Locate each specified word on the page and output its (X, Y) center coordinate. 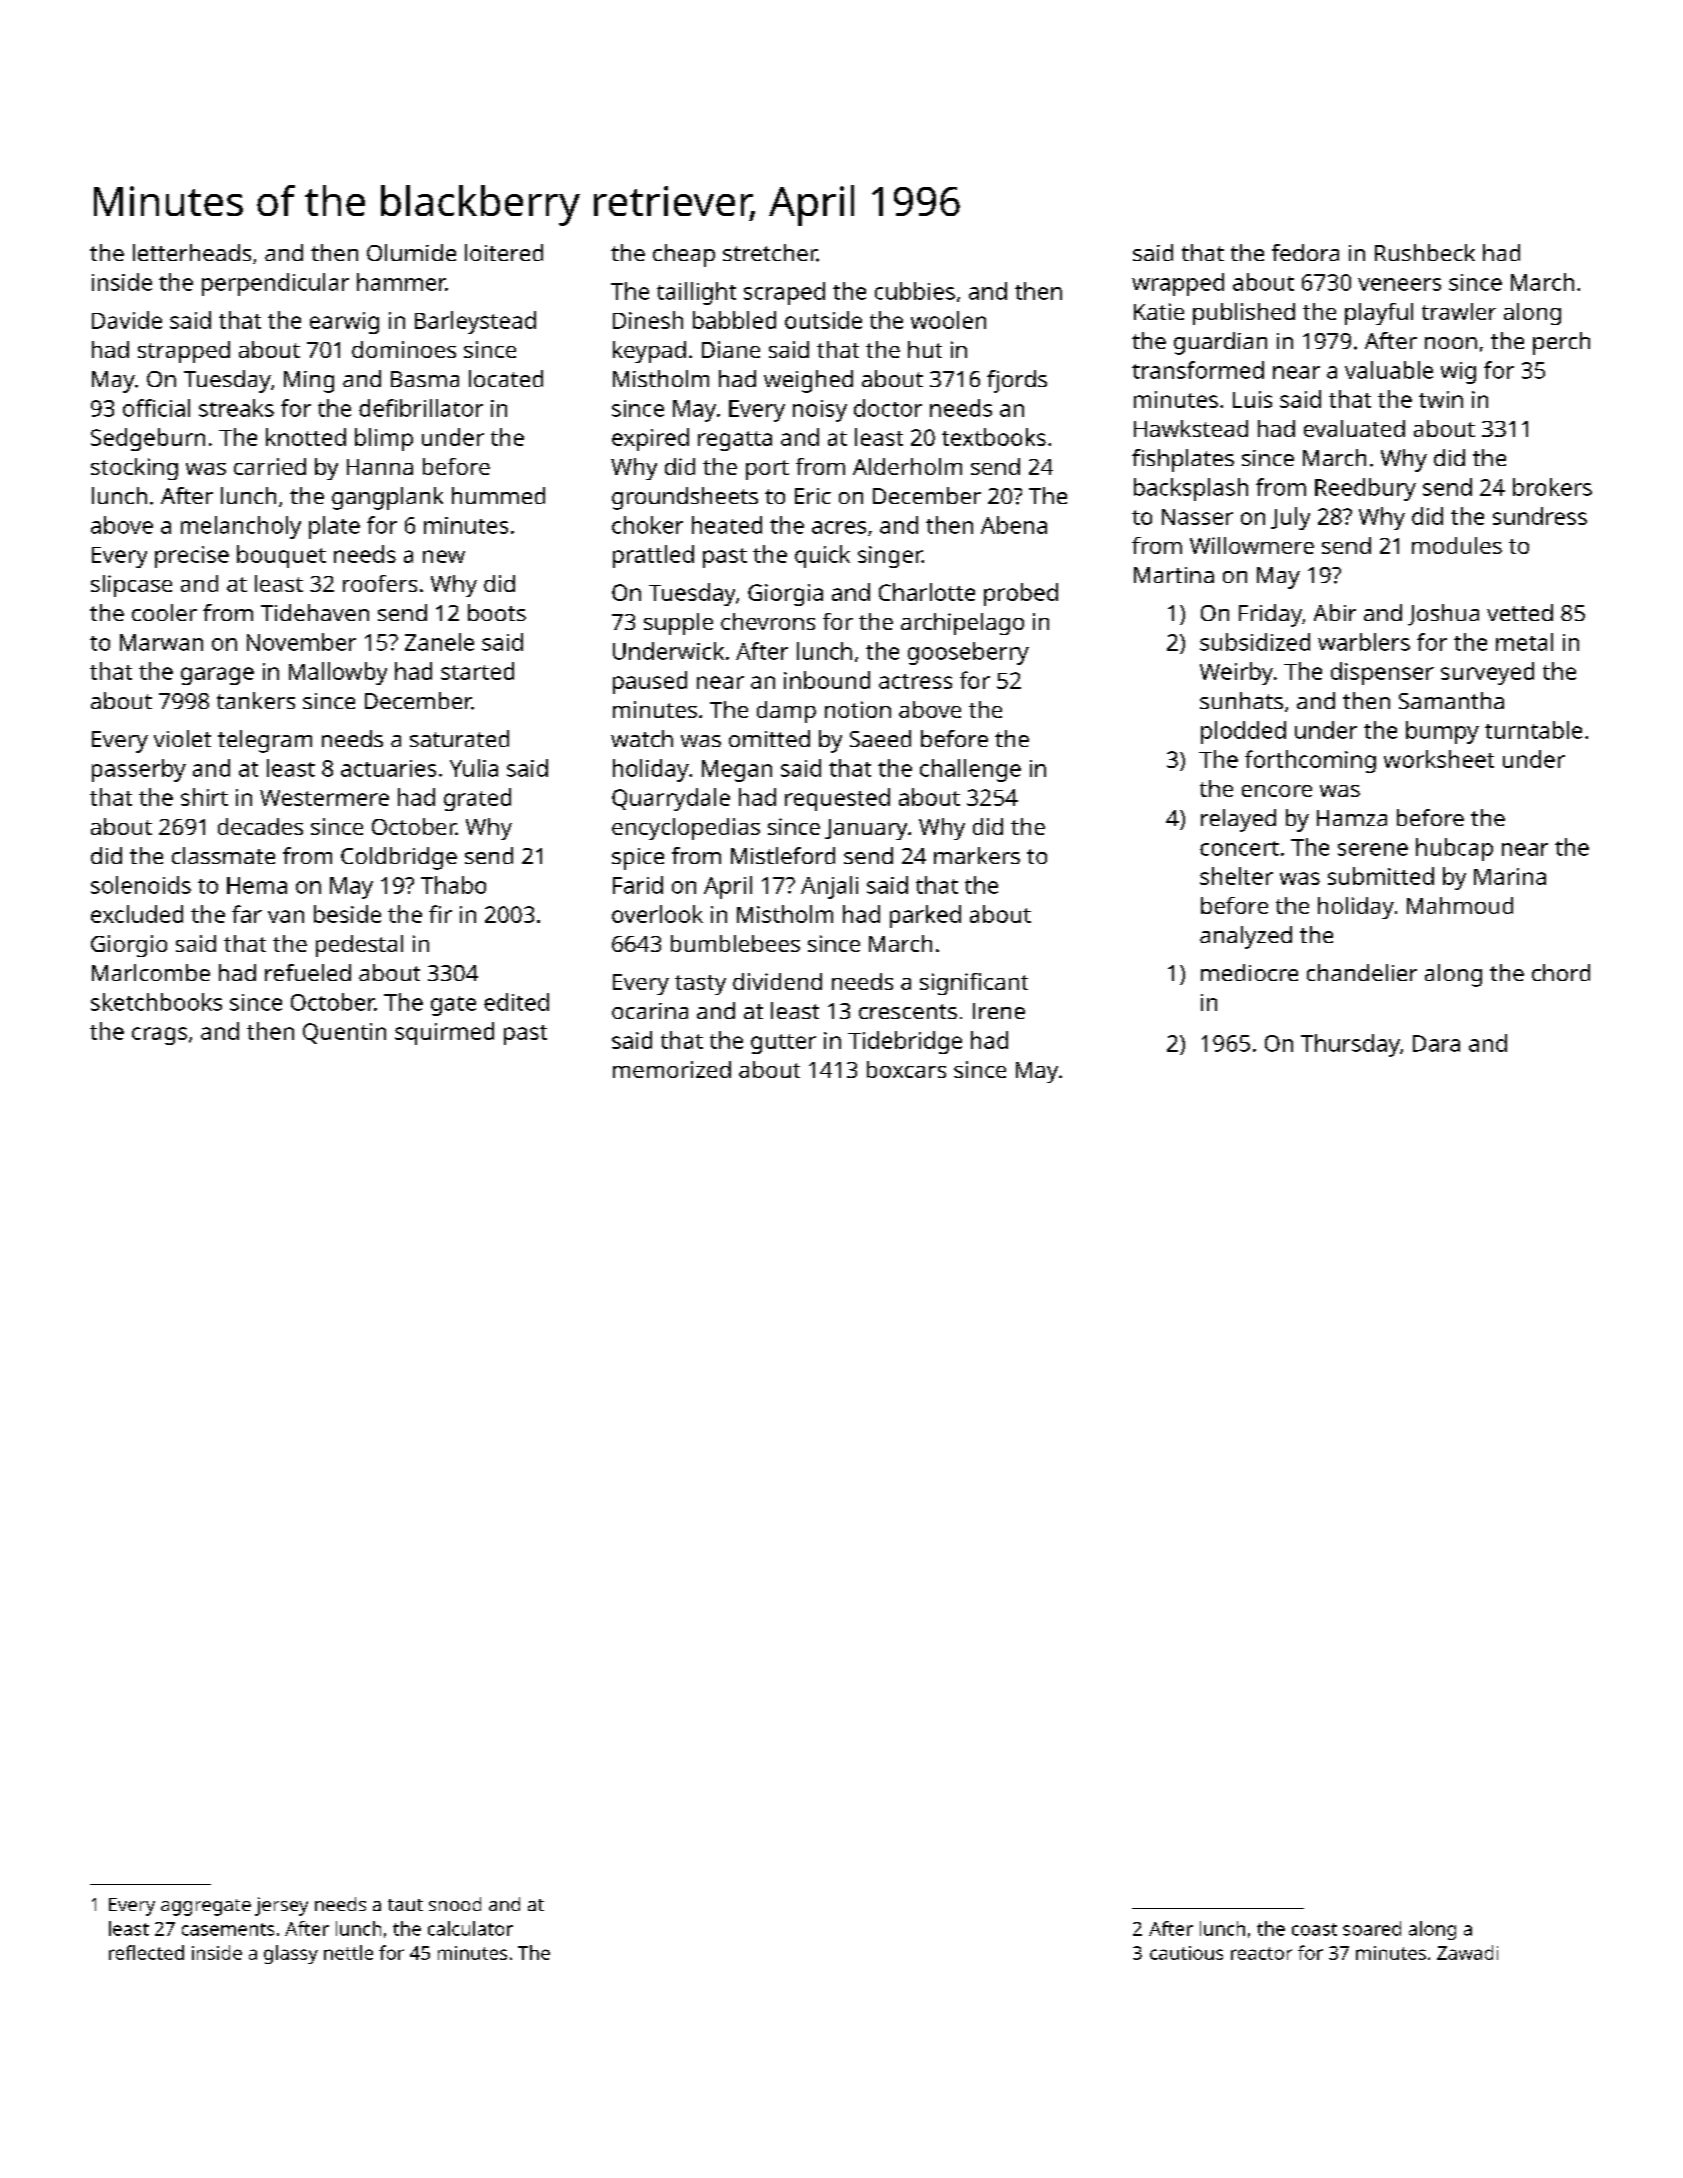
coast (1314, 1929)
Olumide (411, 252)
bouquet (281, 556)
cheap (684, 255)
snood (455, 1904)
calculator (470, 1928)
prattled (653, 556)
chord (1561, 972)
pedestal (359, 946)
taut (405, 1905)
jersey (281, 1906)
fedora (1305, 252)
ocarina (650, 1011)
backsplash (1191, 489)
